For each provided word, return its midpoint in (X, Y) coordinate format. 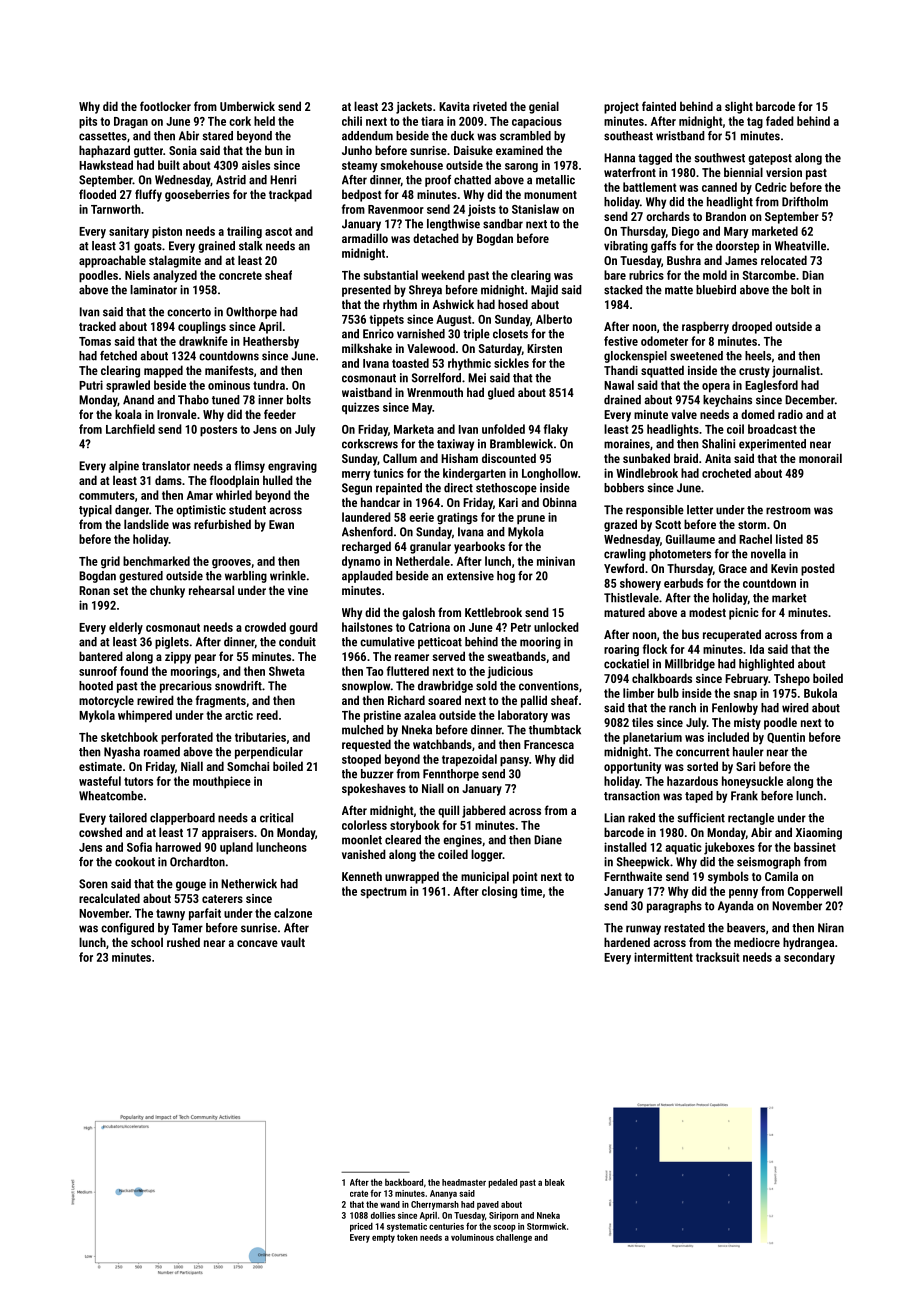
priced (361, 1227)
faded (780, 121)
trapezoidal (469, 760)
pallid (534, 701)
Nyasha (122, 753)
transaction (632, 796)
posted (818, 569)
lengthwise (453, 225)
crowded (265, 627)
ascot (278, 231)
